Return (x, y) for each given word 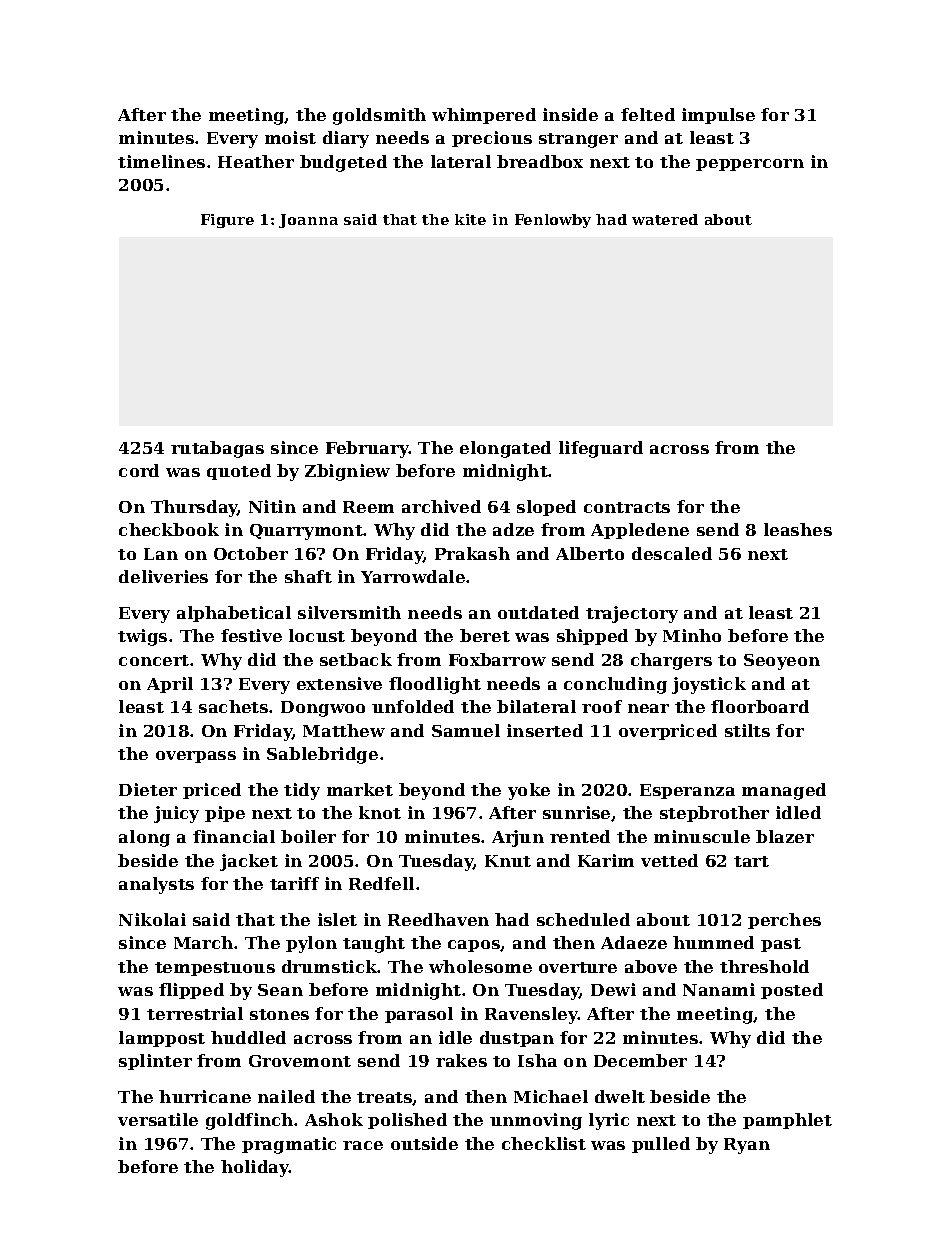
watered (665, 219)
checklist (544, 1143)
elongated (505, 449)
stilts (747, 730)
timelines (161, 161)
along (144, 838)
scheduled (583, 919)
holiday (255, 1168)
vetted (669, 860)
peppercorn (750, 165)
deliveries (163, 576)
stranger (578, 140)
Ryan (747, 1146)
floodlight (435, 685)
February (367, 449)
